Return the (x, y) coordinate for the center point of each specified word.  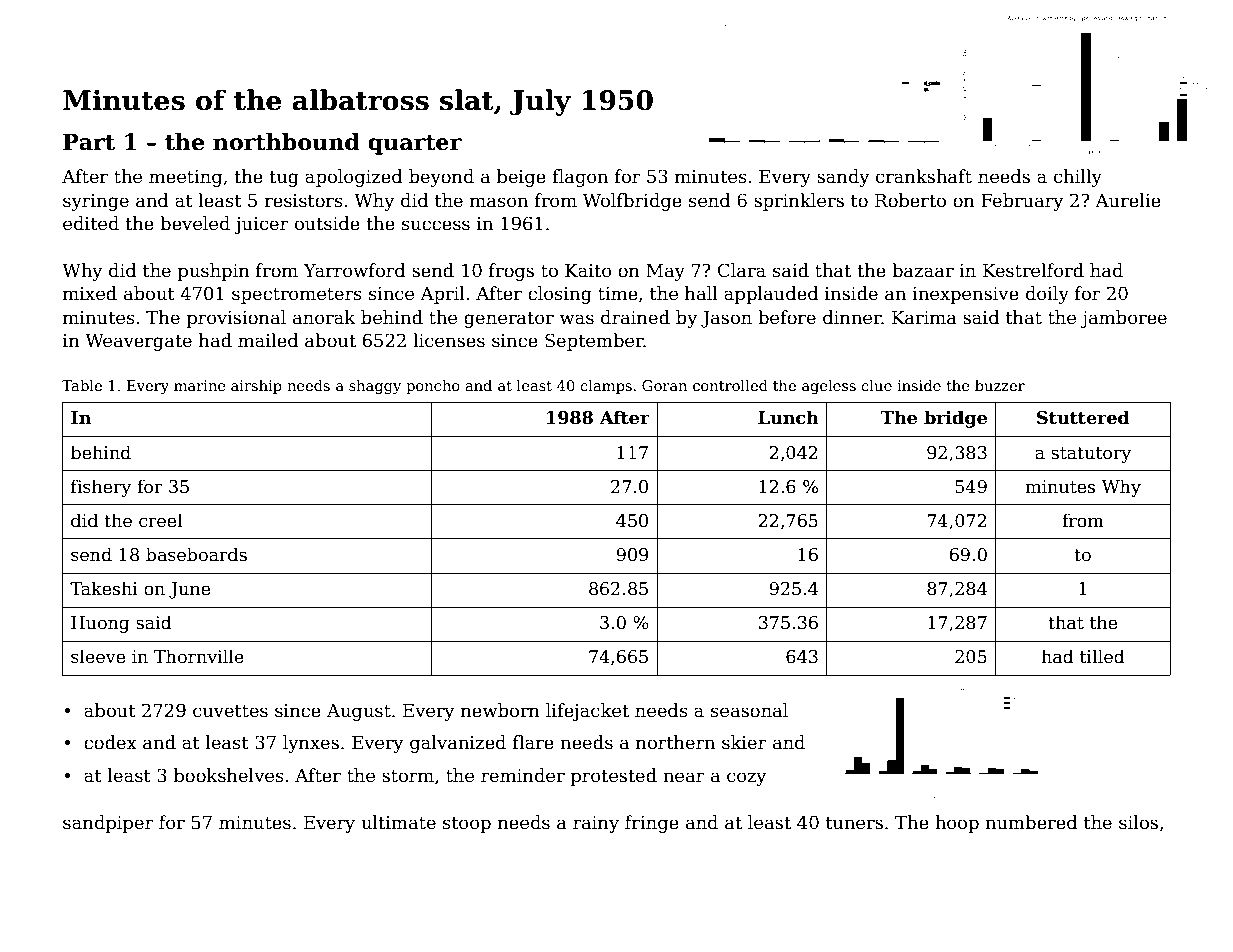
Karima (924, 318)
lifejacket (587, 712)
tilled (1102, 656)
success (436, 225)
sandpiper (108, 824)
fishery (101, 488)
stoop (467, 825)
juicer (261, 225)
